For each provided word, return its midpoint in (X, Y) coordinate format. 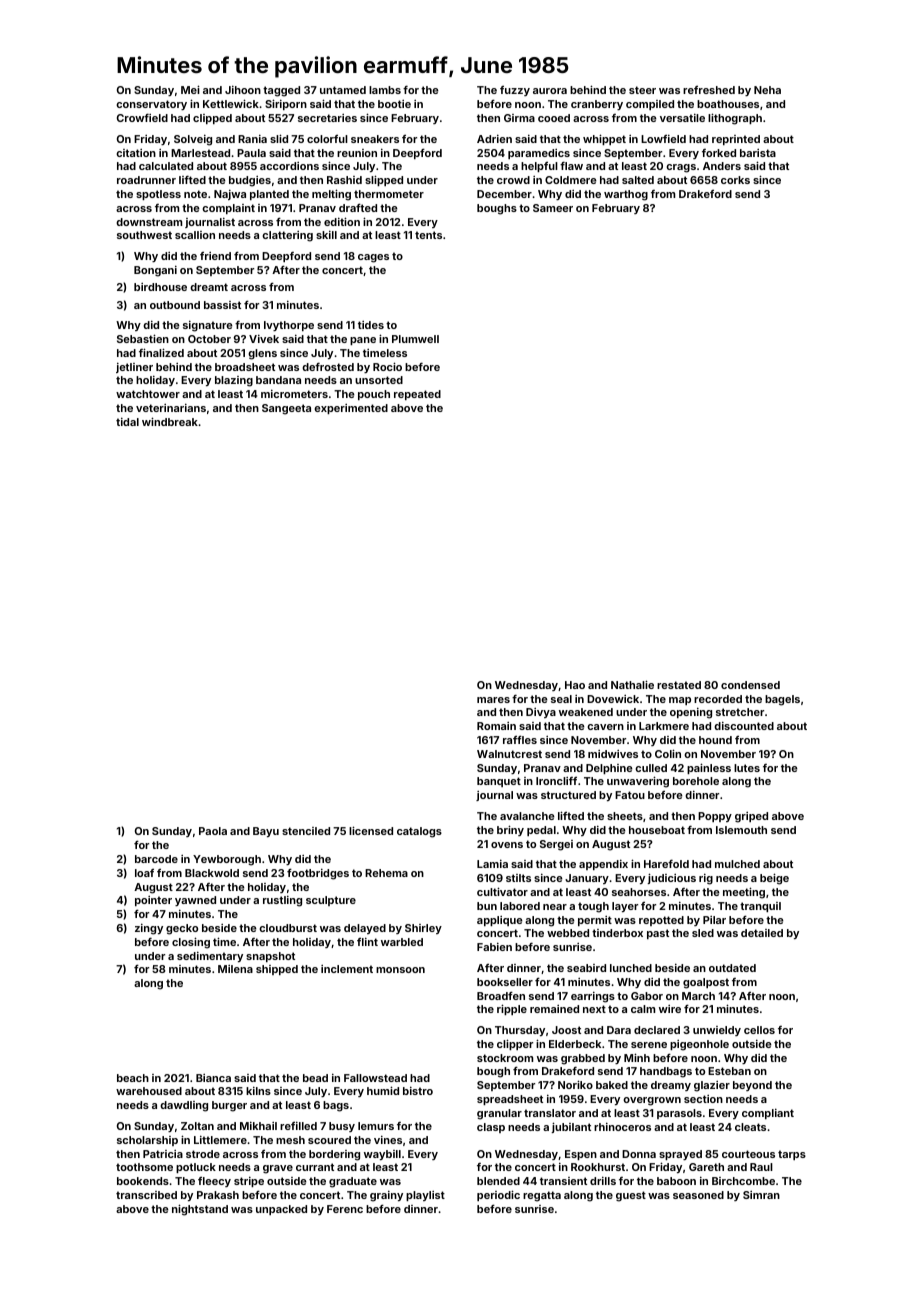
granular (499, 1114)
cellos (759, 1030)
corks (735, 180)
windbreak (170, 421)
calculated (166, 166)
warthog (626, 195)
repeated (417, 395)
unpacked (281, 1210)
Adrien (494, 139)
